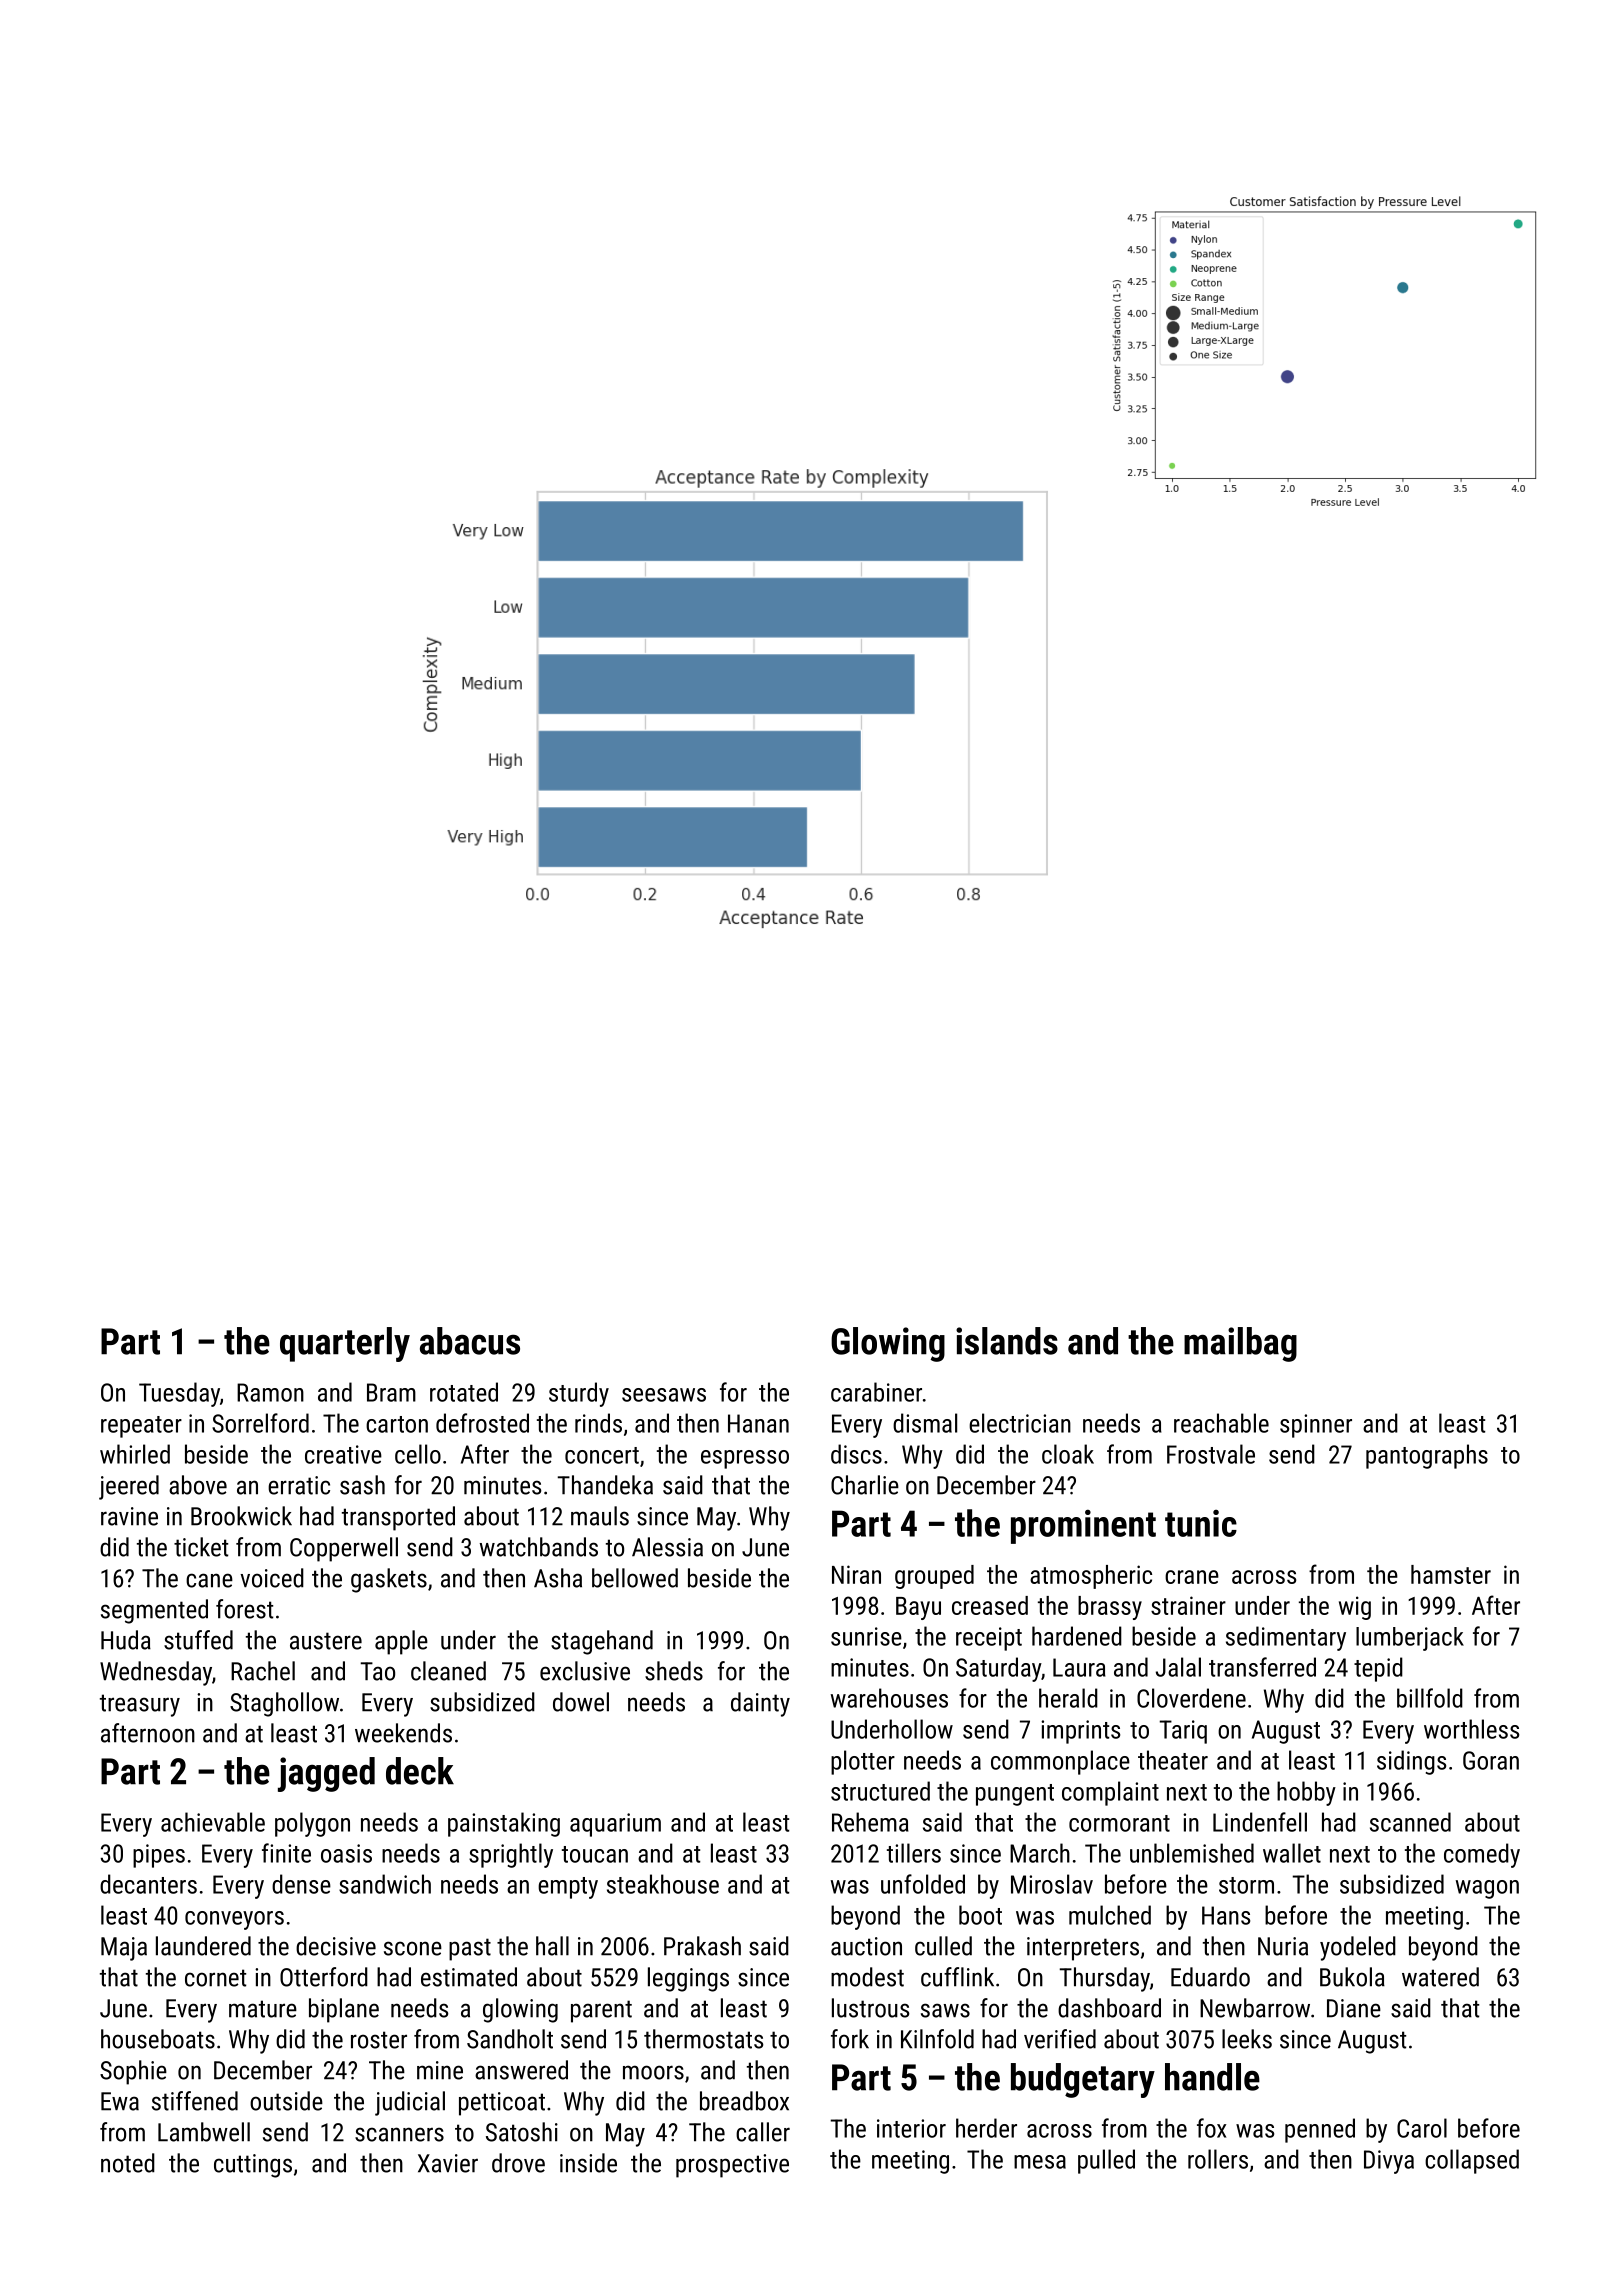  I want to click on mailbag, so click(1240, 1344).
